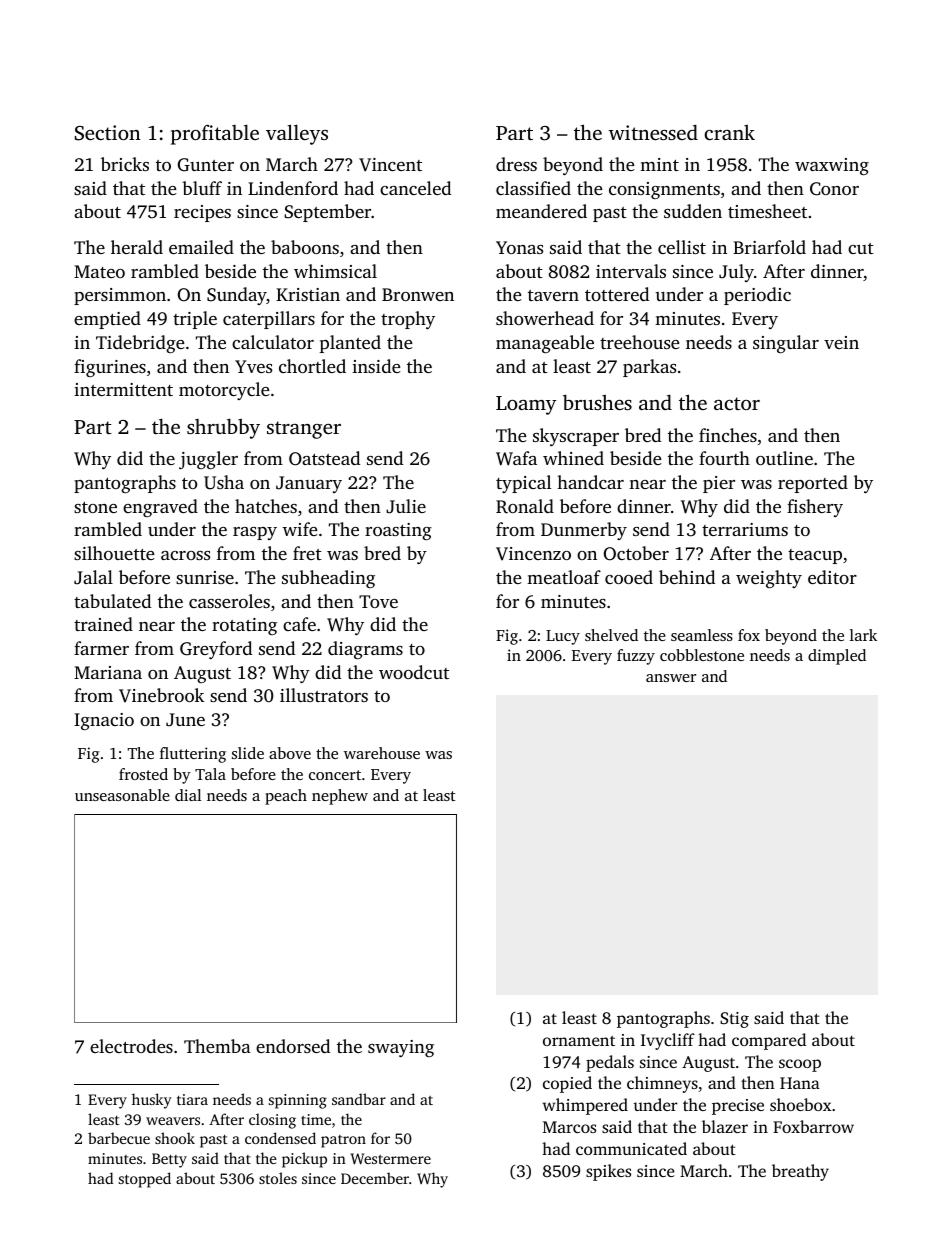 This screenshot has width=952, height=1233. What do you see at coordinates (729, 132) in the screenshot?
I see `crank` at bounding box center [729, 132].
